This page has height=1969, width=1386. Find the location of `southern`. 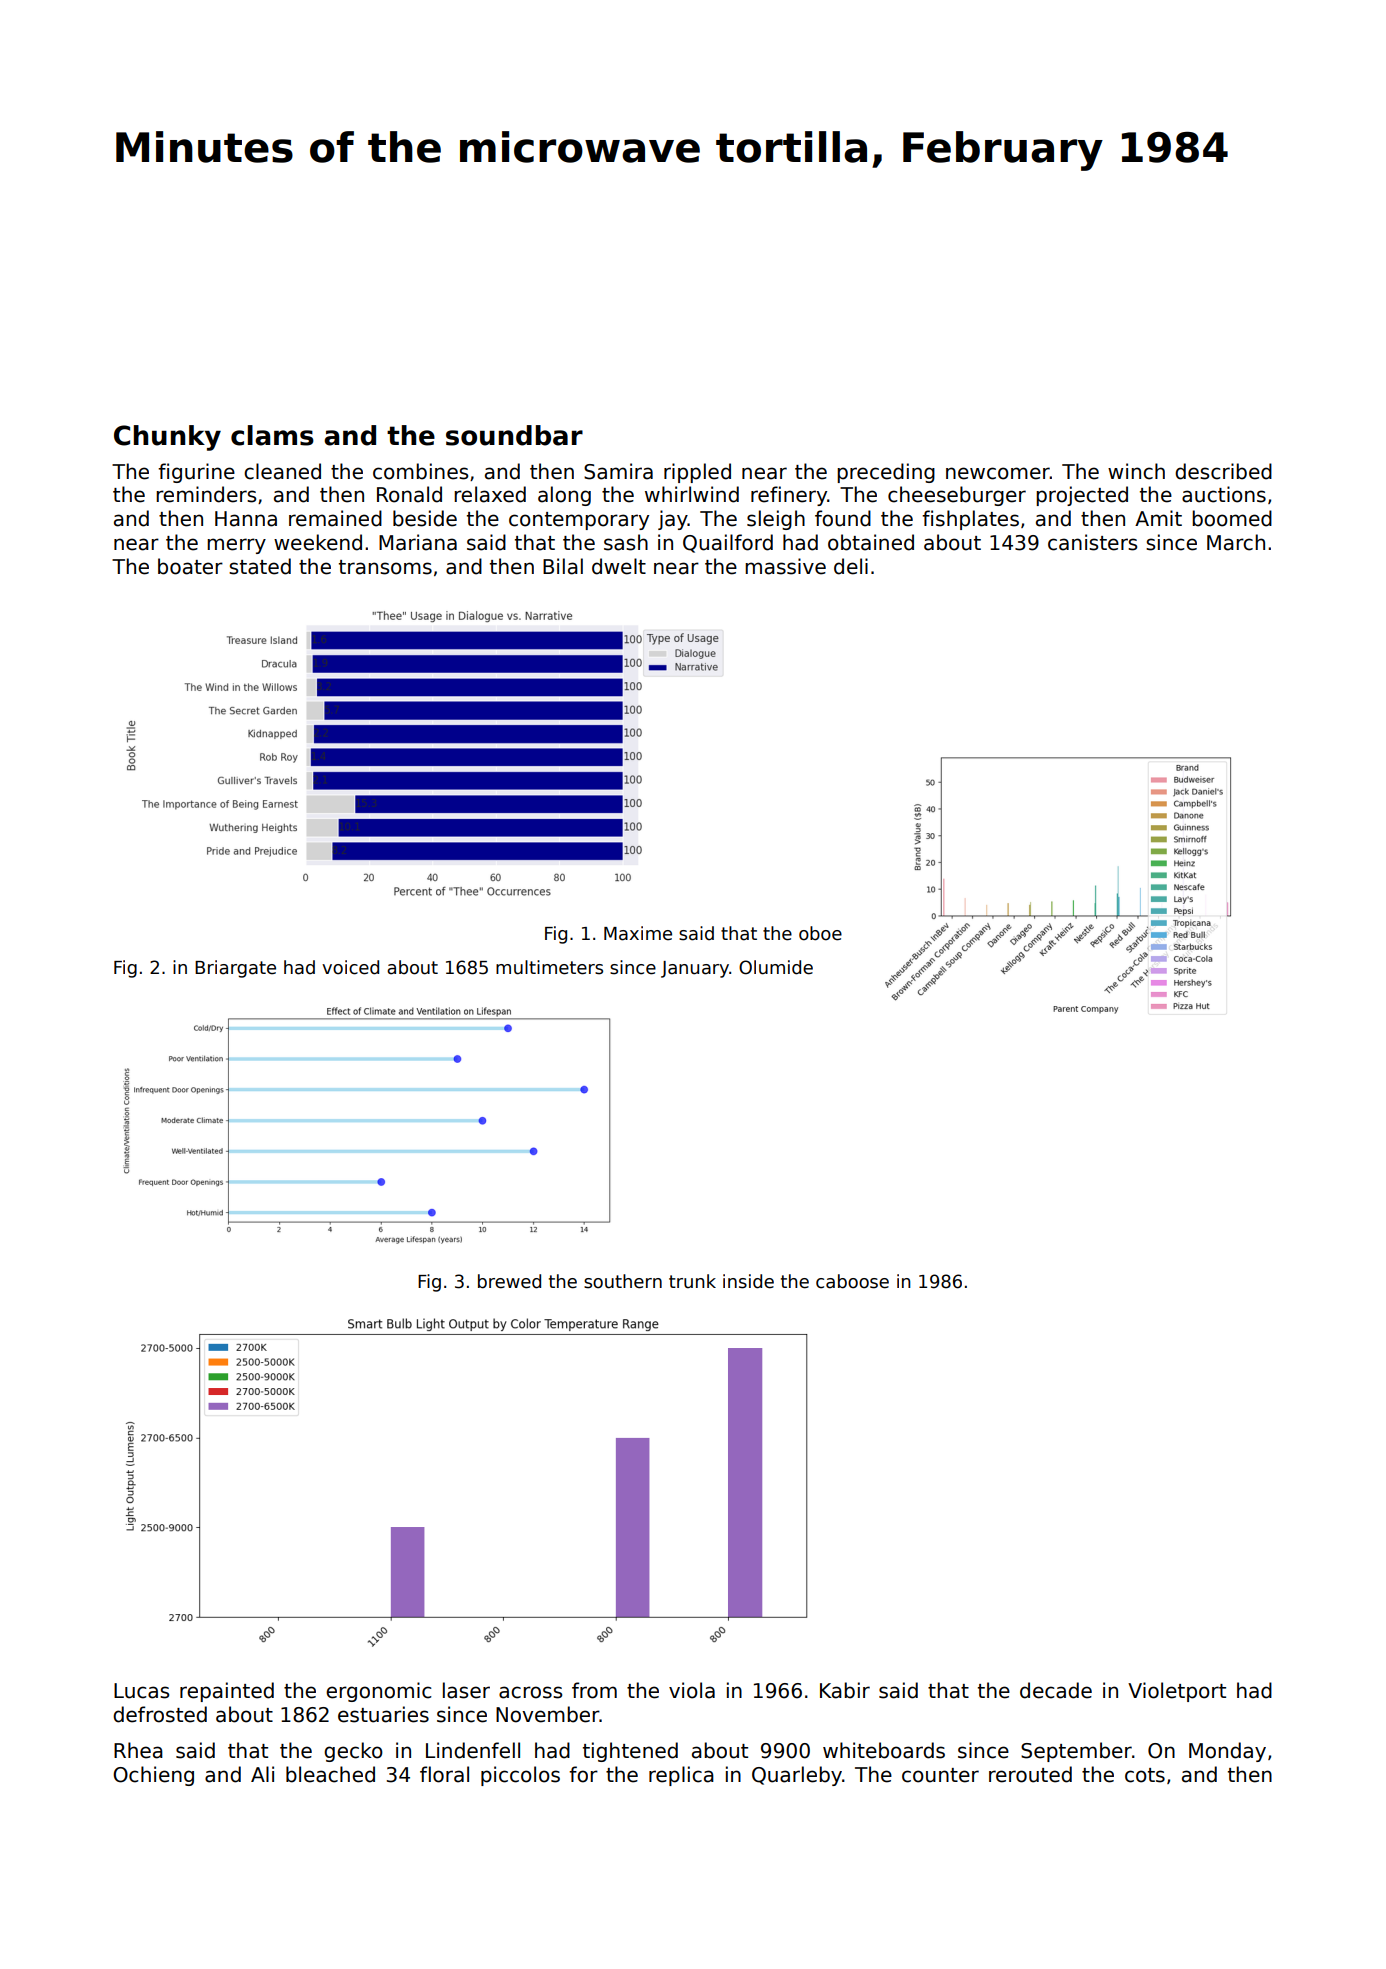

southern is located at coordinates (623, 1281).
